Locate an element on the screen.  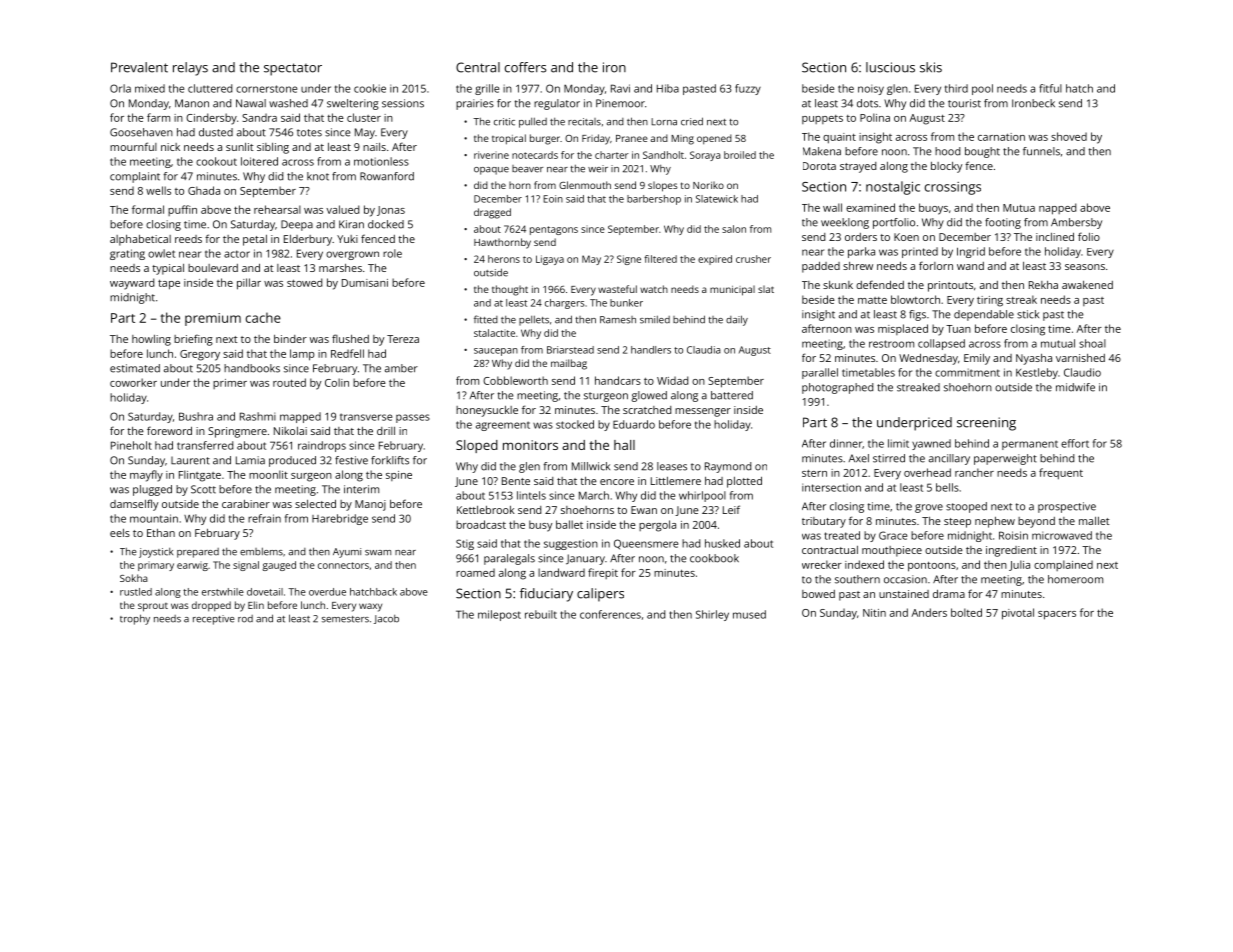
produced is located at coordinates (292, 461).
